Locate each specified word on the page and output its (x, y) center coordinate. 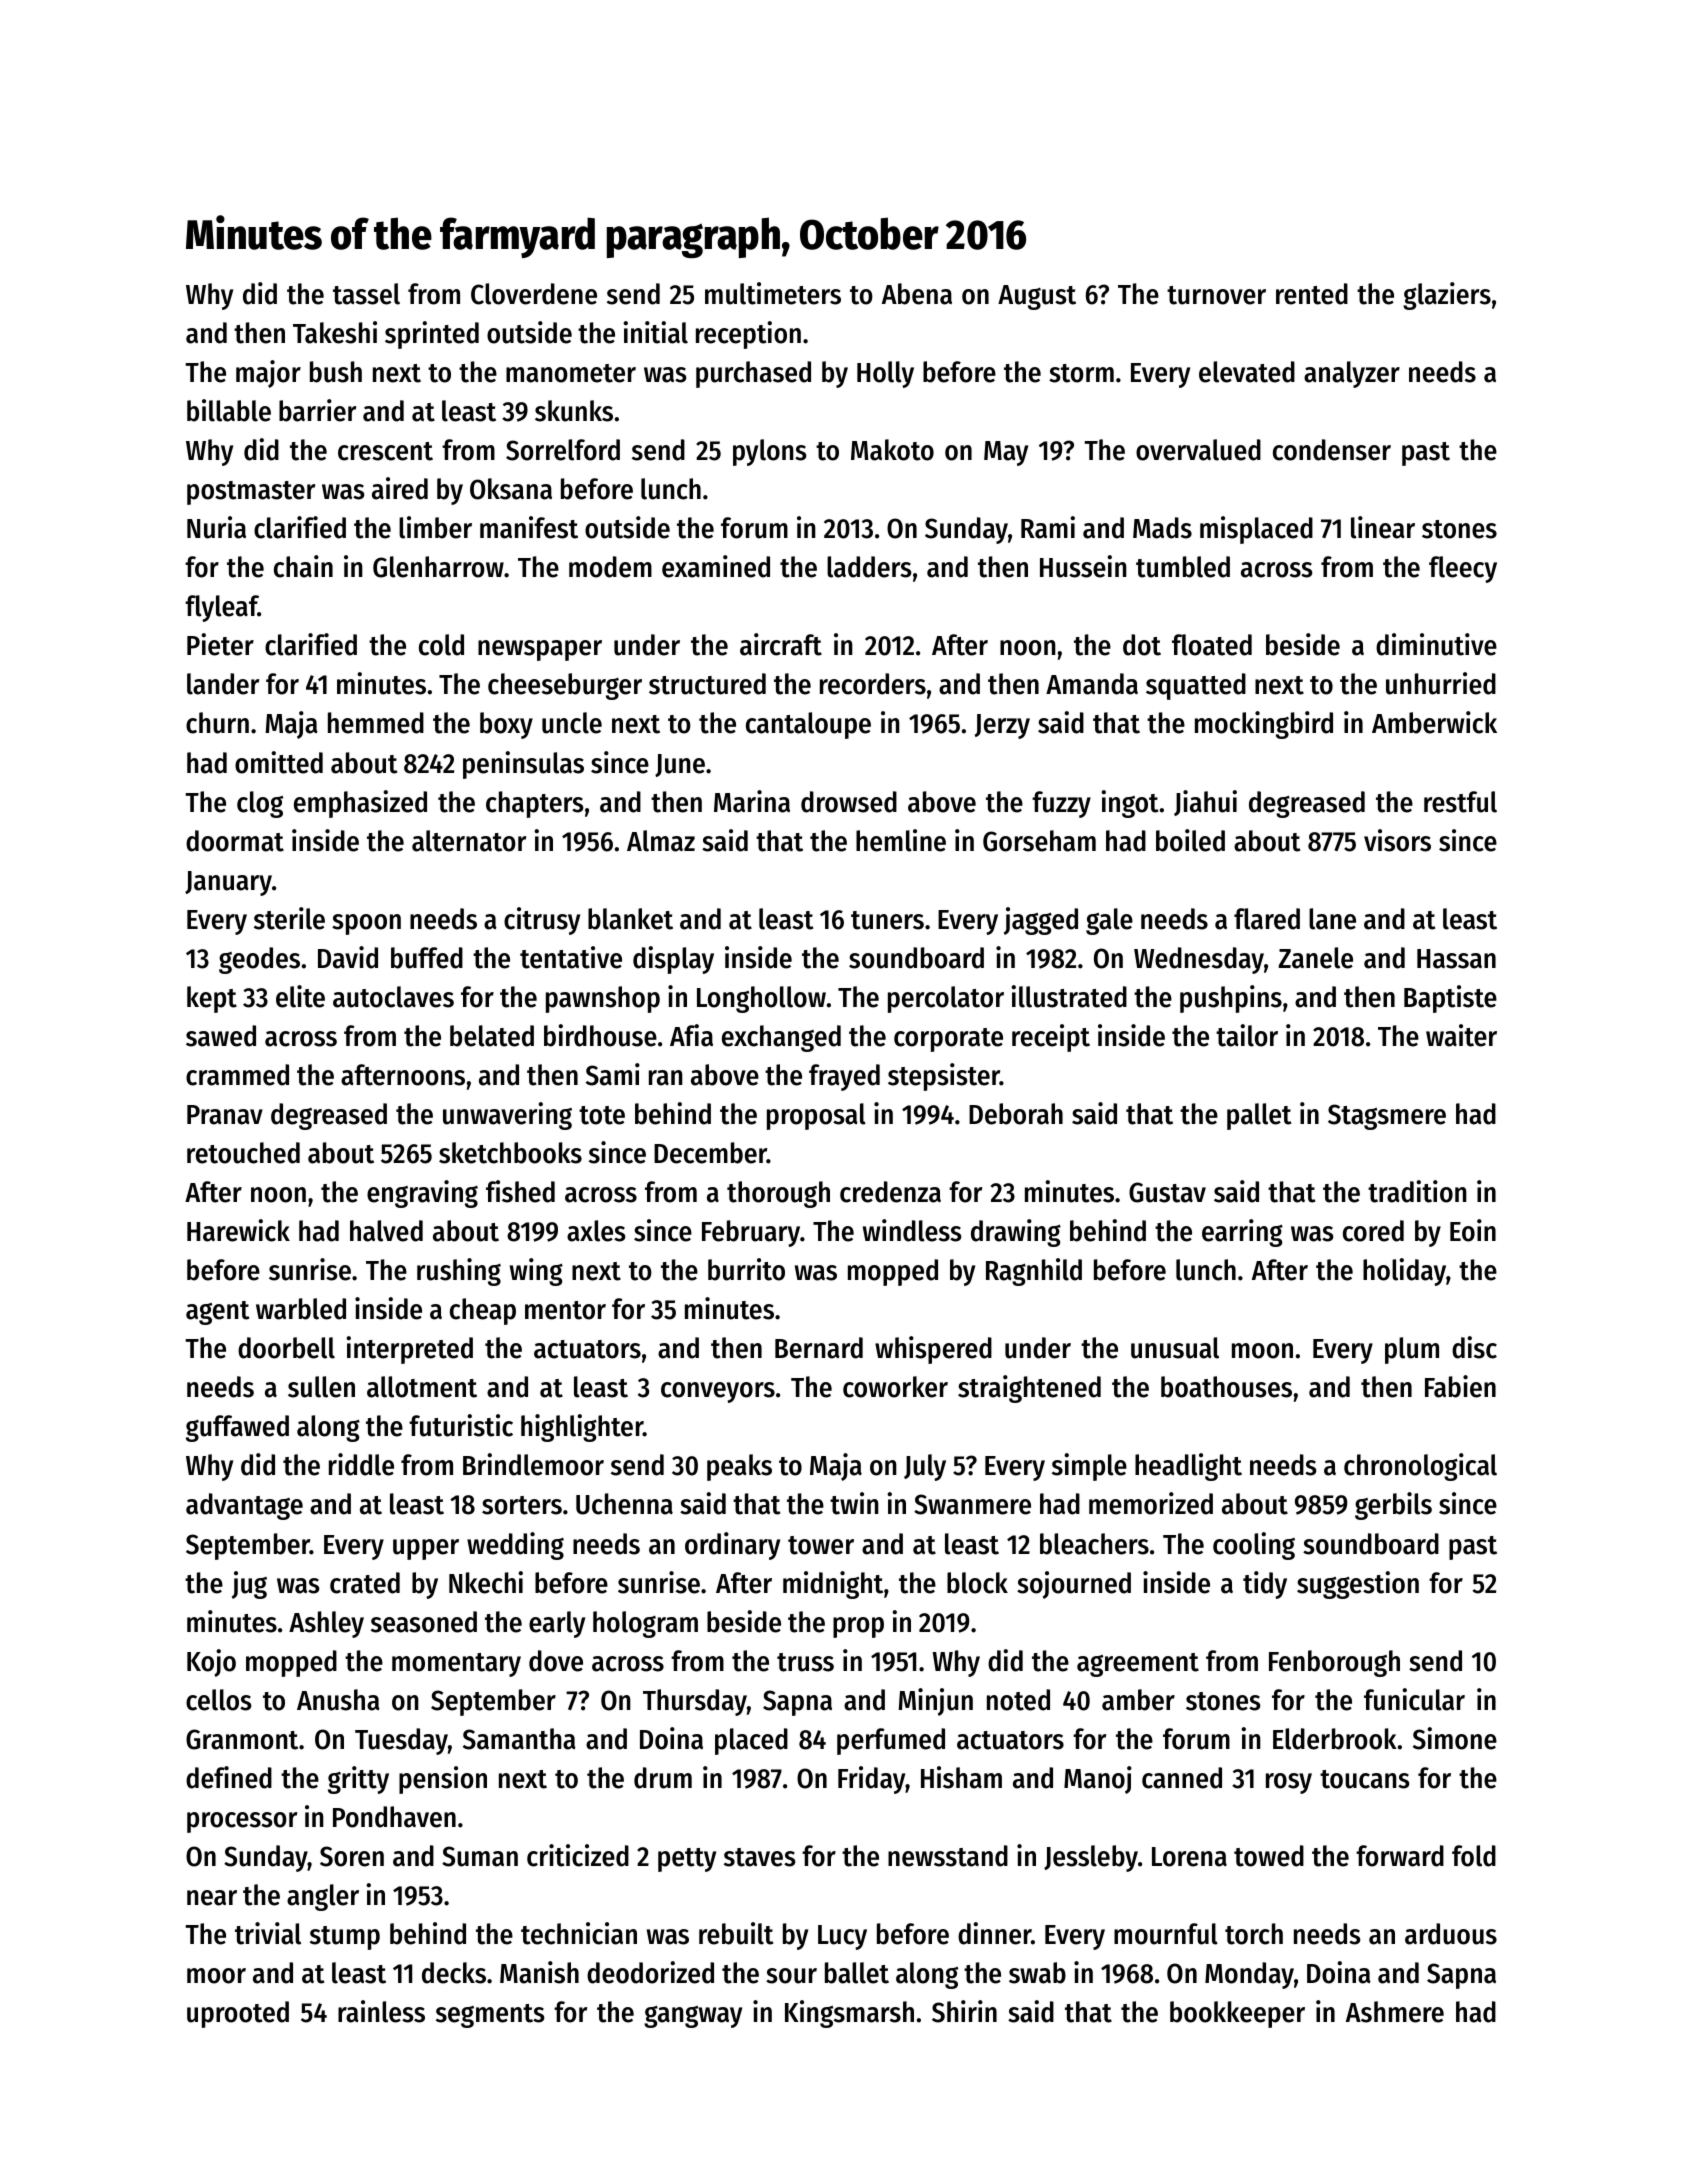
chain (303, 566)
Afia (691, 1035)
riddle (361, 1464)
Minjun (935, 1702)
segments (490, 2016)
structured (707, 684)
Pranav (225, 1115)
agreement (1138, 1665)
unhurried (1441, 683)
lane (1332, 919)
